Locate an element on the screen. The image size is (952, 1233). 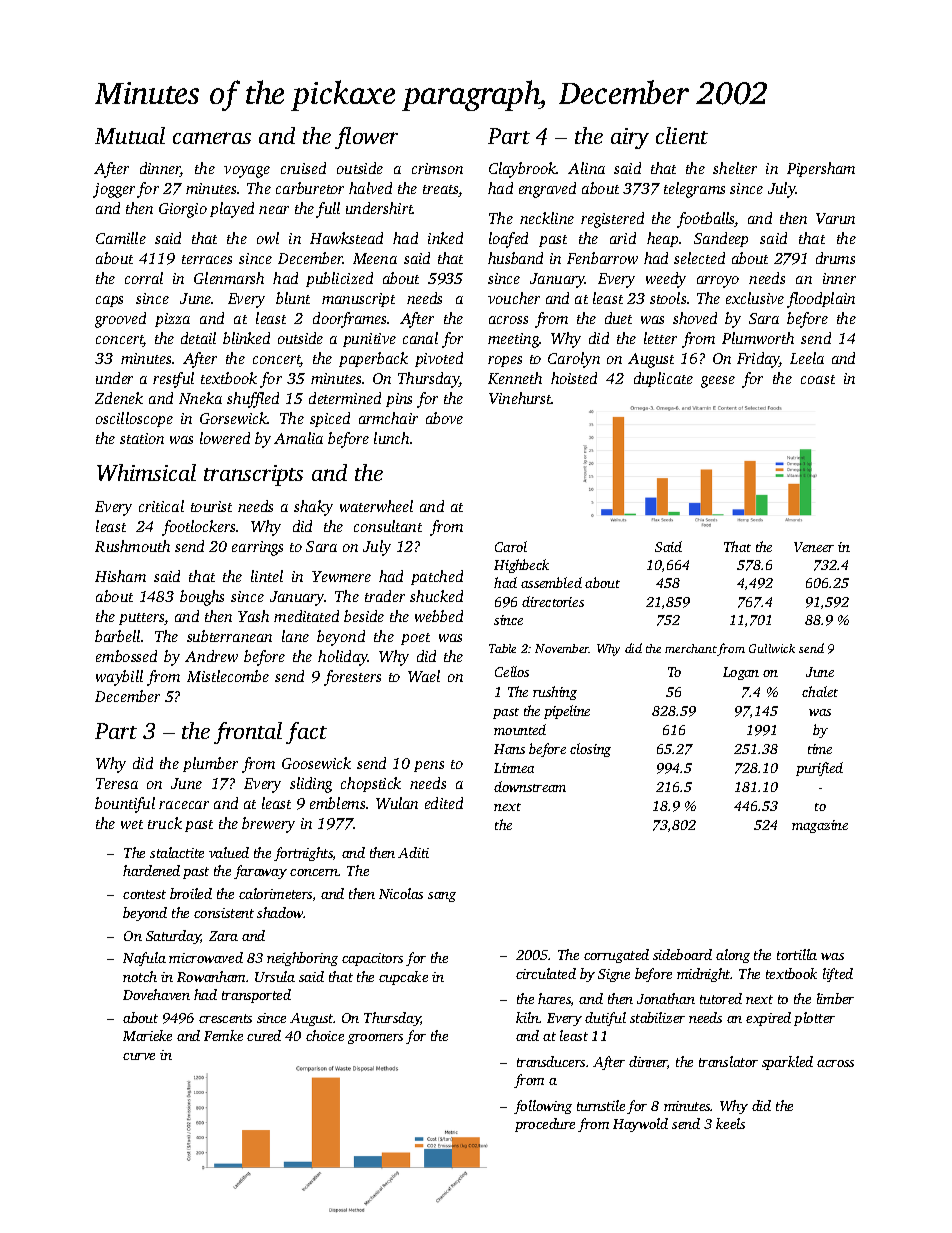
Rushmouth is located at coordinates (132, 546).
